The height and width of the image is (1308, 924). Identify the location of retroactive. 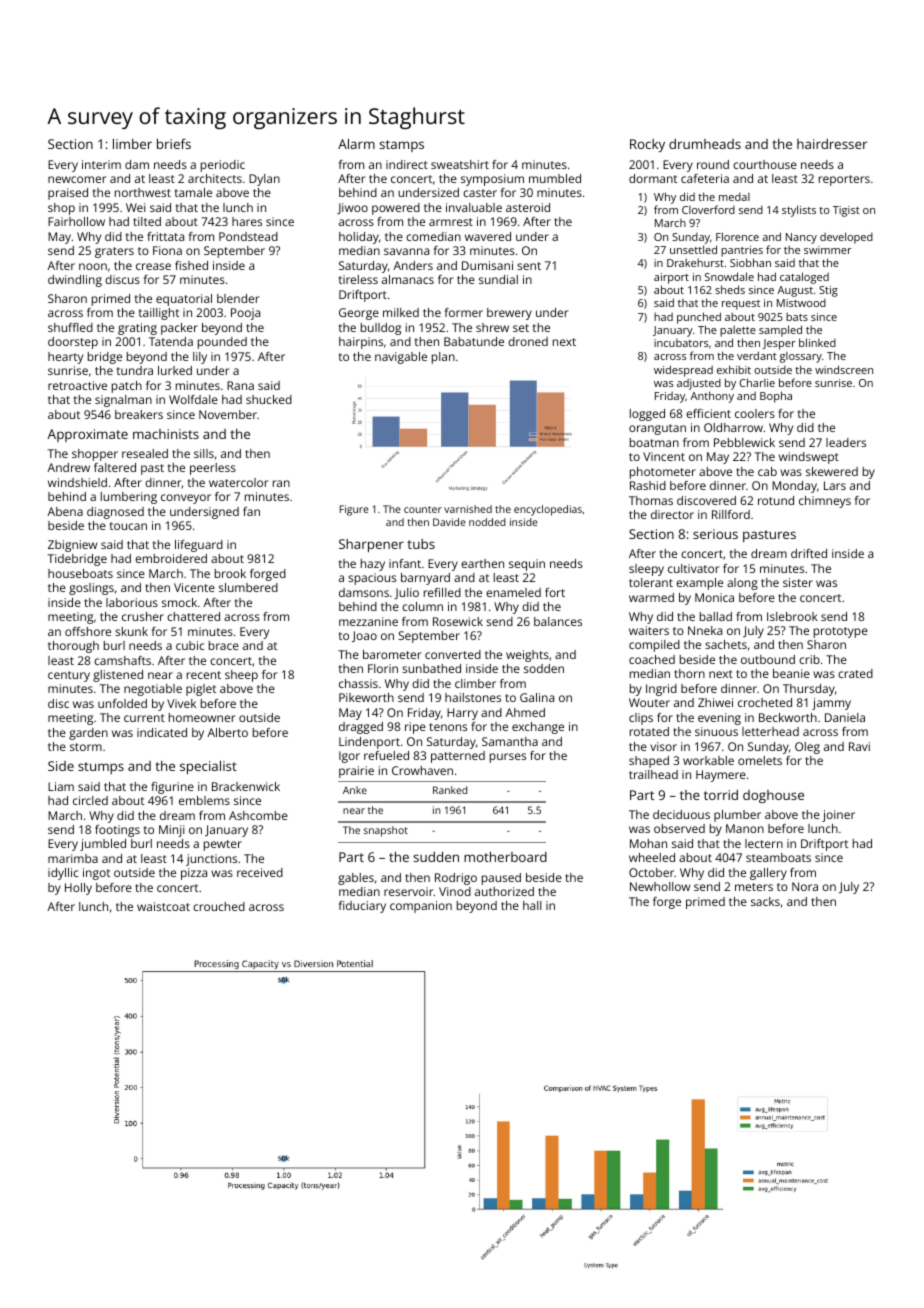
(77, 385).
